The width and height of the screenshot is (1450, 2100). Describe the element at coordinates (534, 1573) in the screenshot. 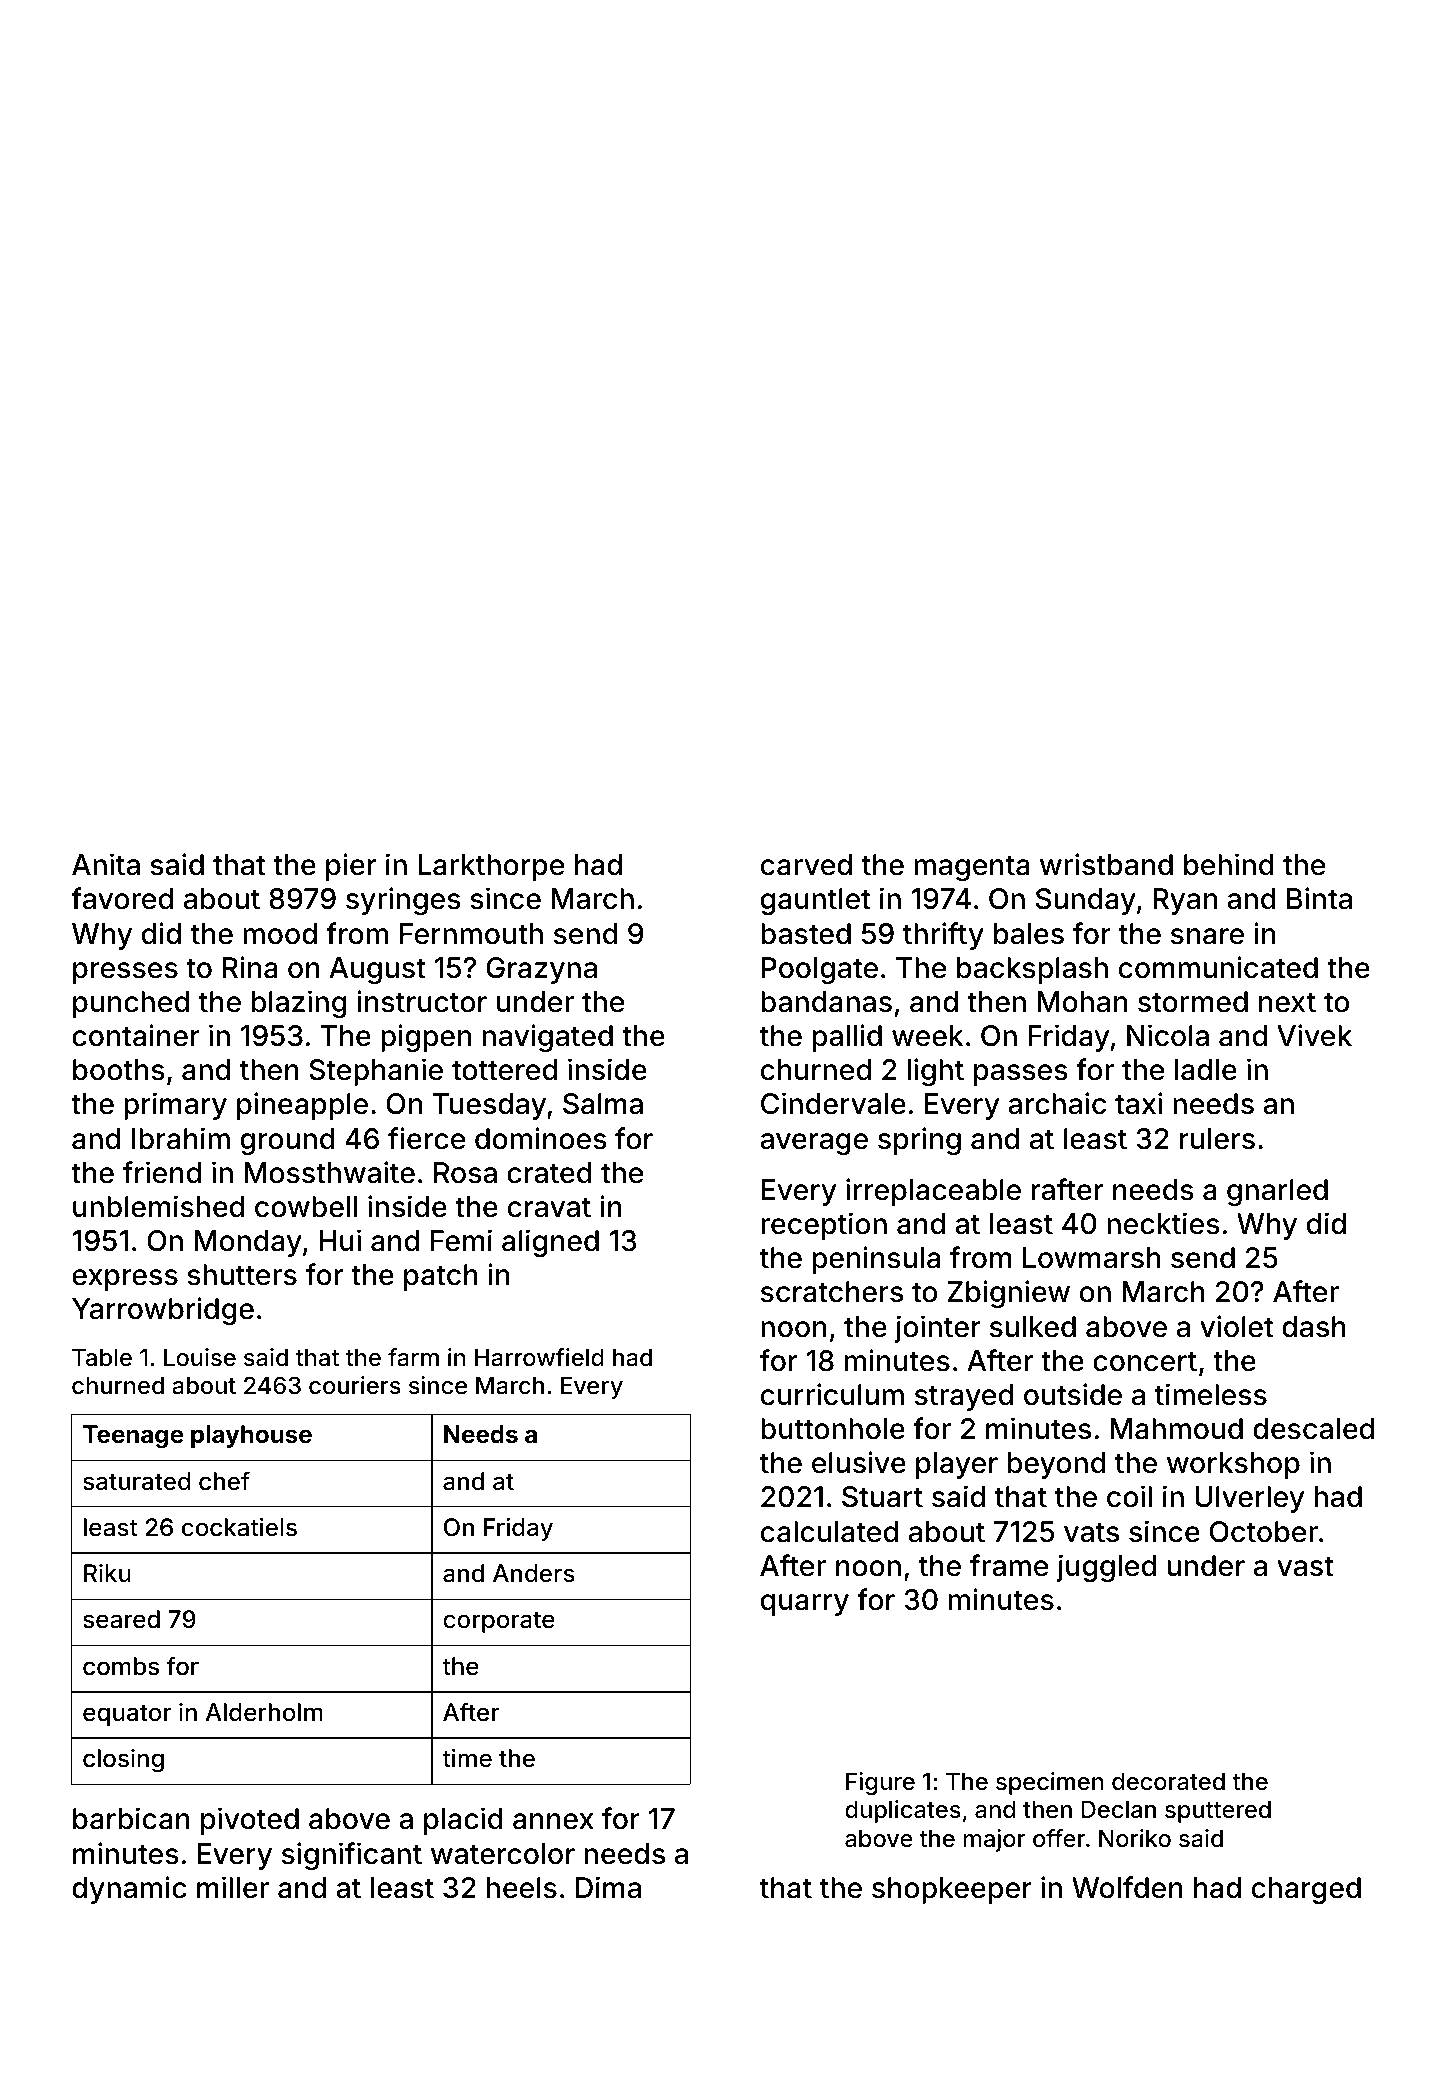

I see `Anders` at that location.
